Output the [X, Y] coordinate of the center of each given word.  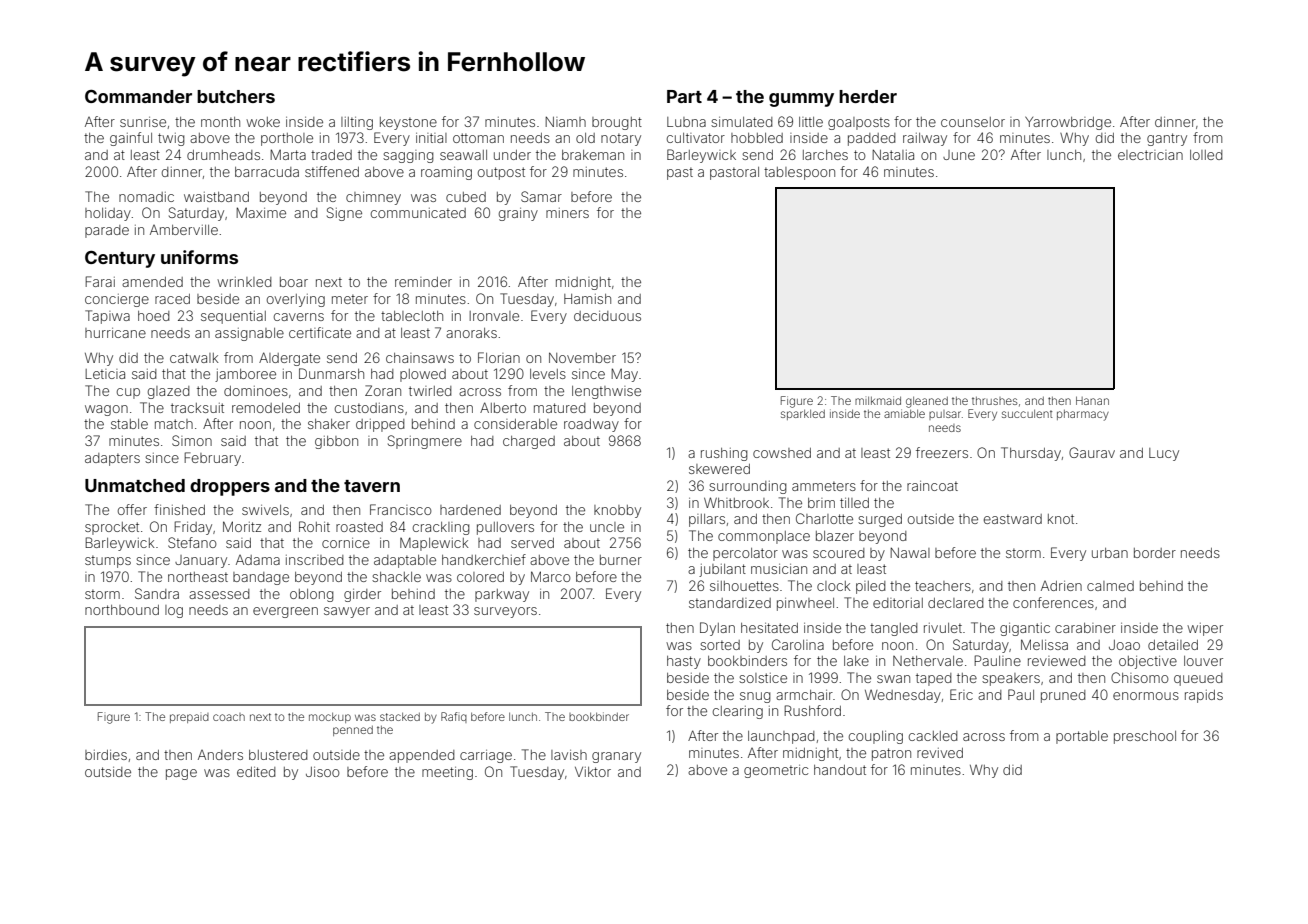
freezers [942, 452]
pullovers [505, 528]
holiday [108, 214]
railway [925, 139]
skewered [719, 469]
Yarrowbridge [1068, 123]
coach [229, 717]
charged [529, 442]
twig [171, 139]
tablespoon [799, 173]
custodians [369, 408]
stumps [108, 561]
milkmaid [878, 400]
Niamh [565, 121]
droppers [230, 487]
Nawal [910, 552]
